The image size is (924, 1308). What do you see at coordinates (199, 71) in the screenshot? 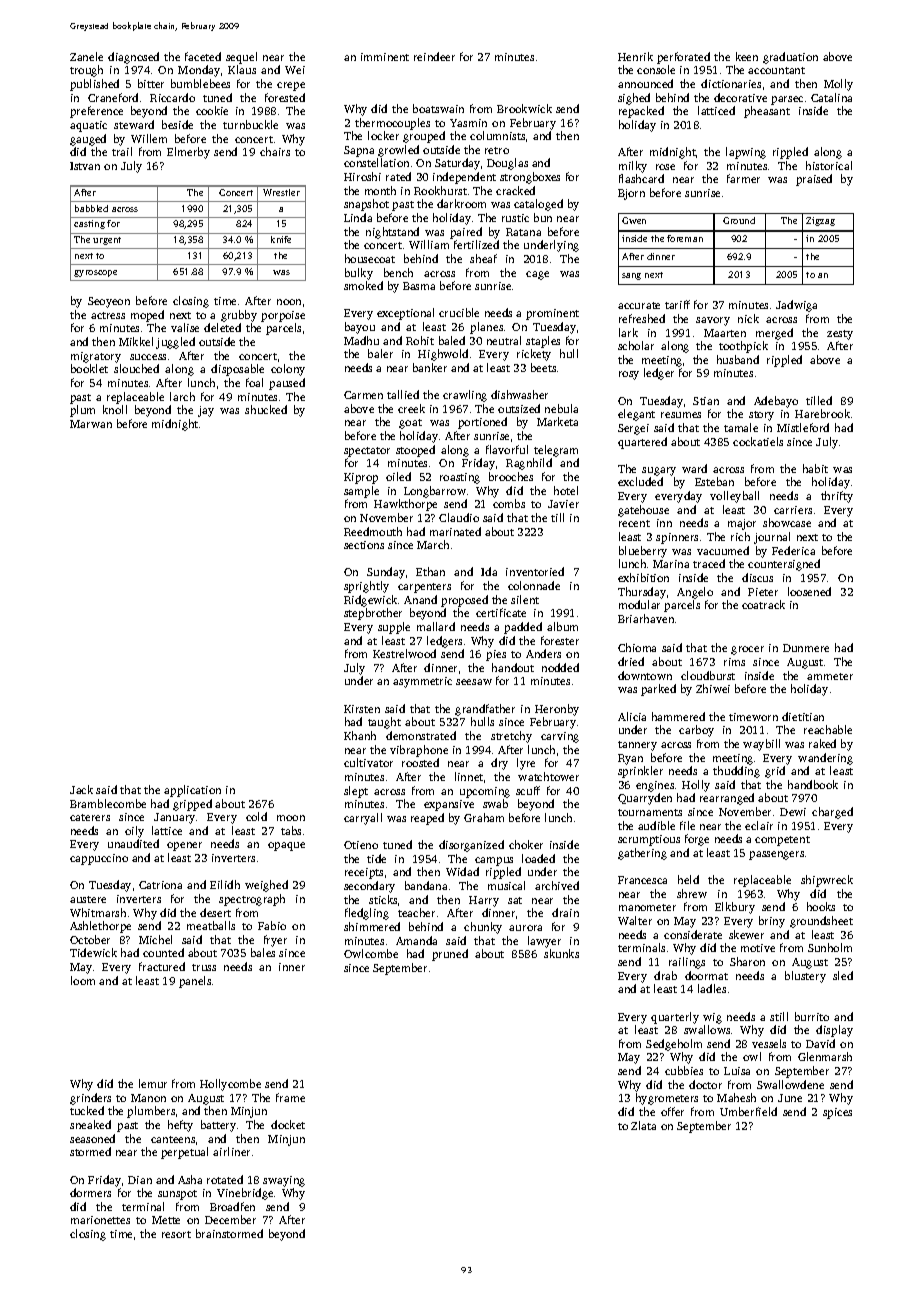
I see `Monday` at bounding box center [199, 71].
